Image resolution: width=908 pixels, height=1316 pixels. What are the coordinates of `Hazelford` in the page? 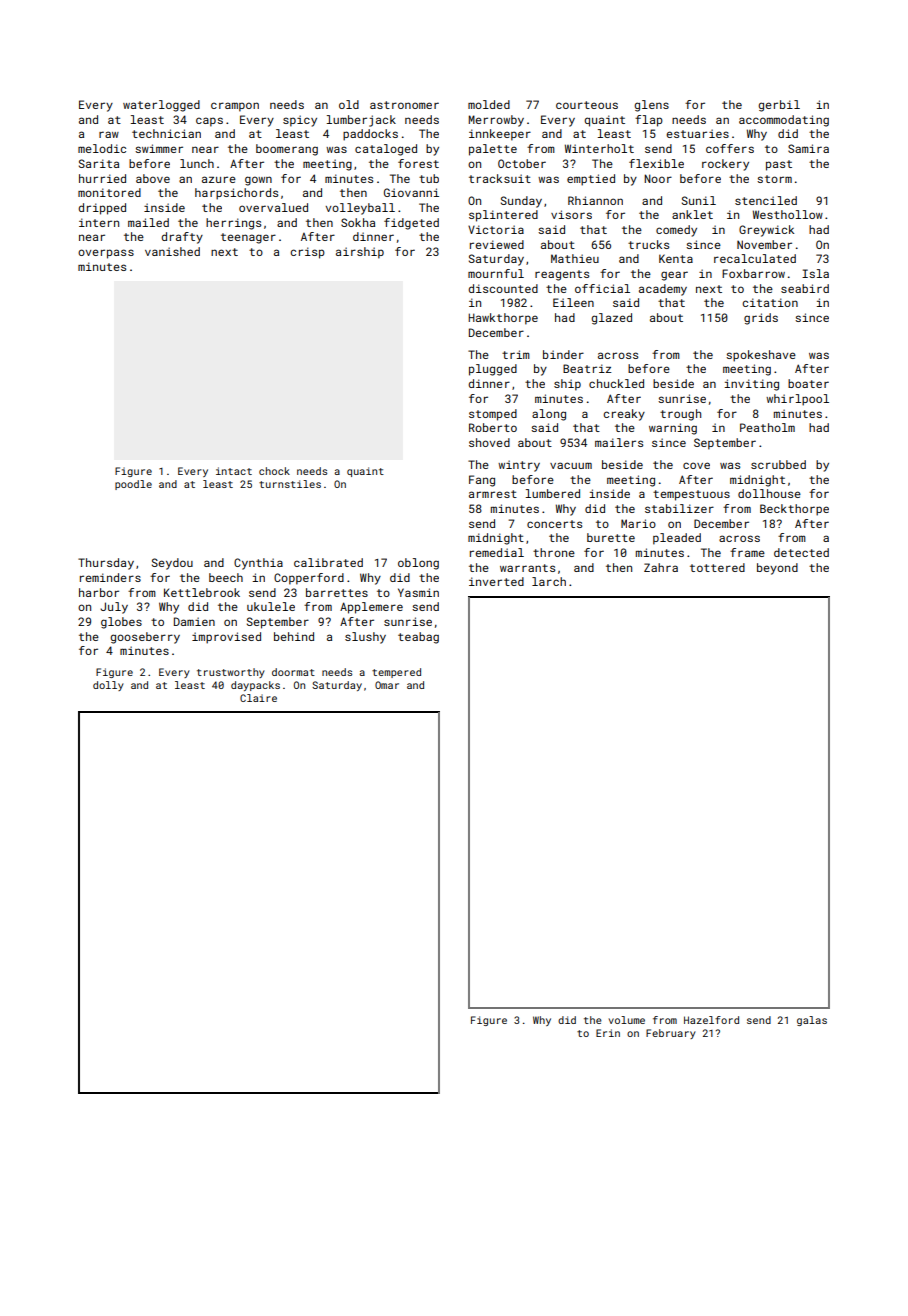 It's located at (711, 1020).
